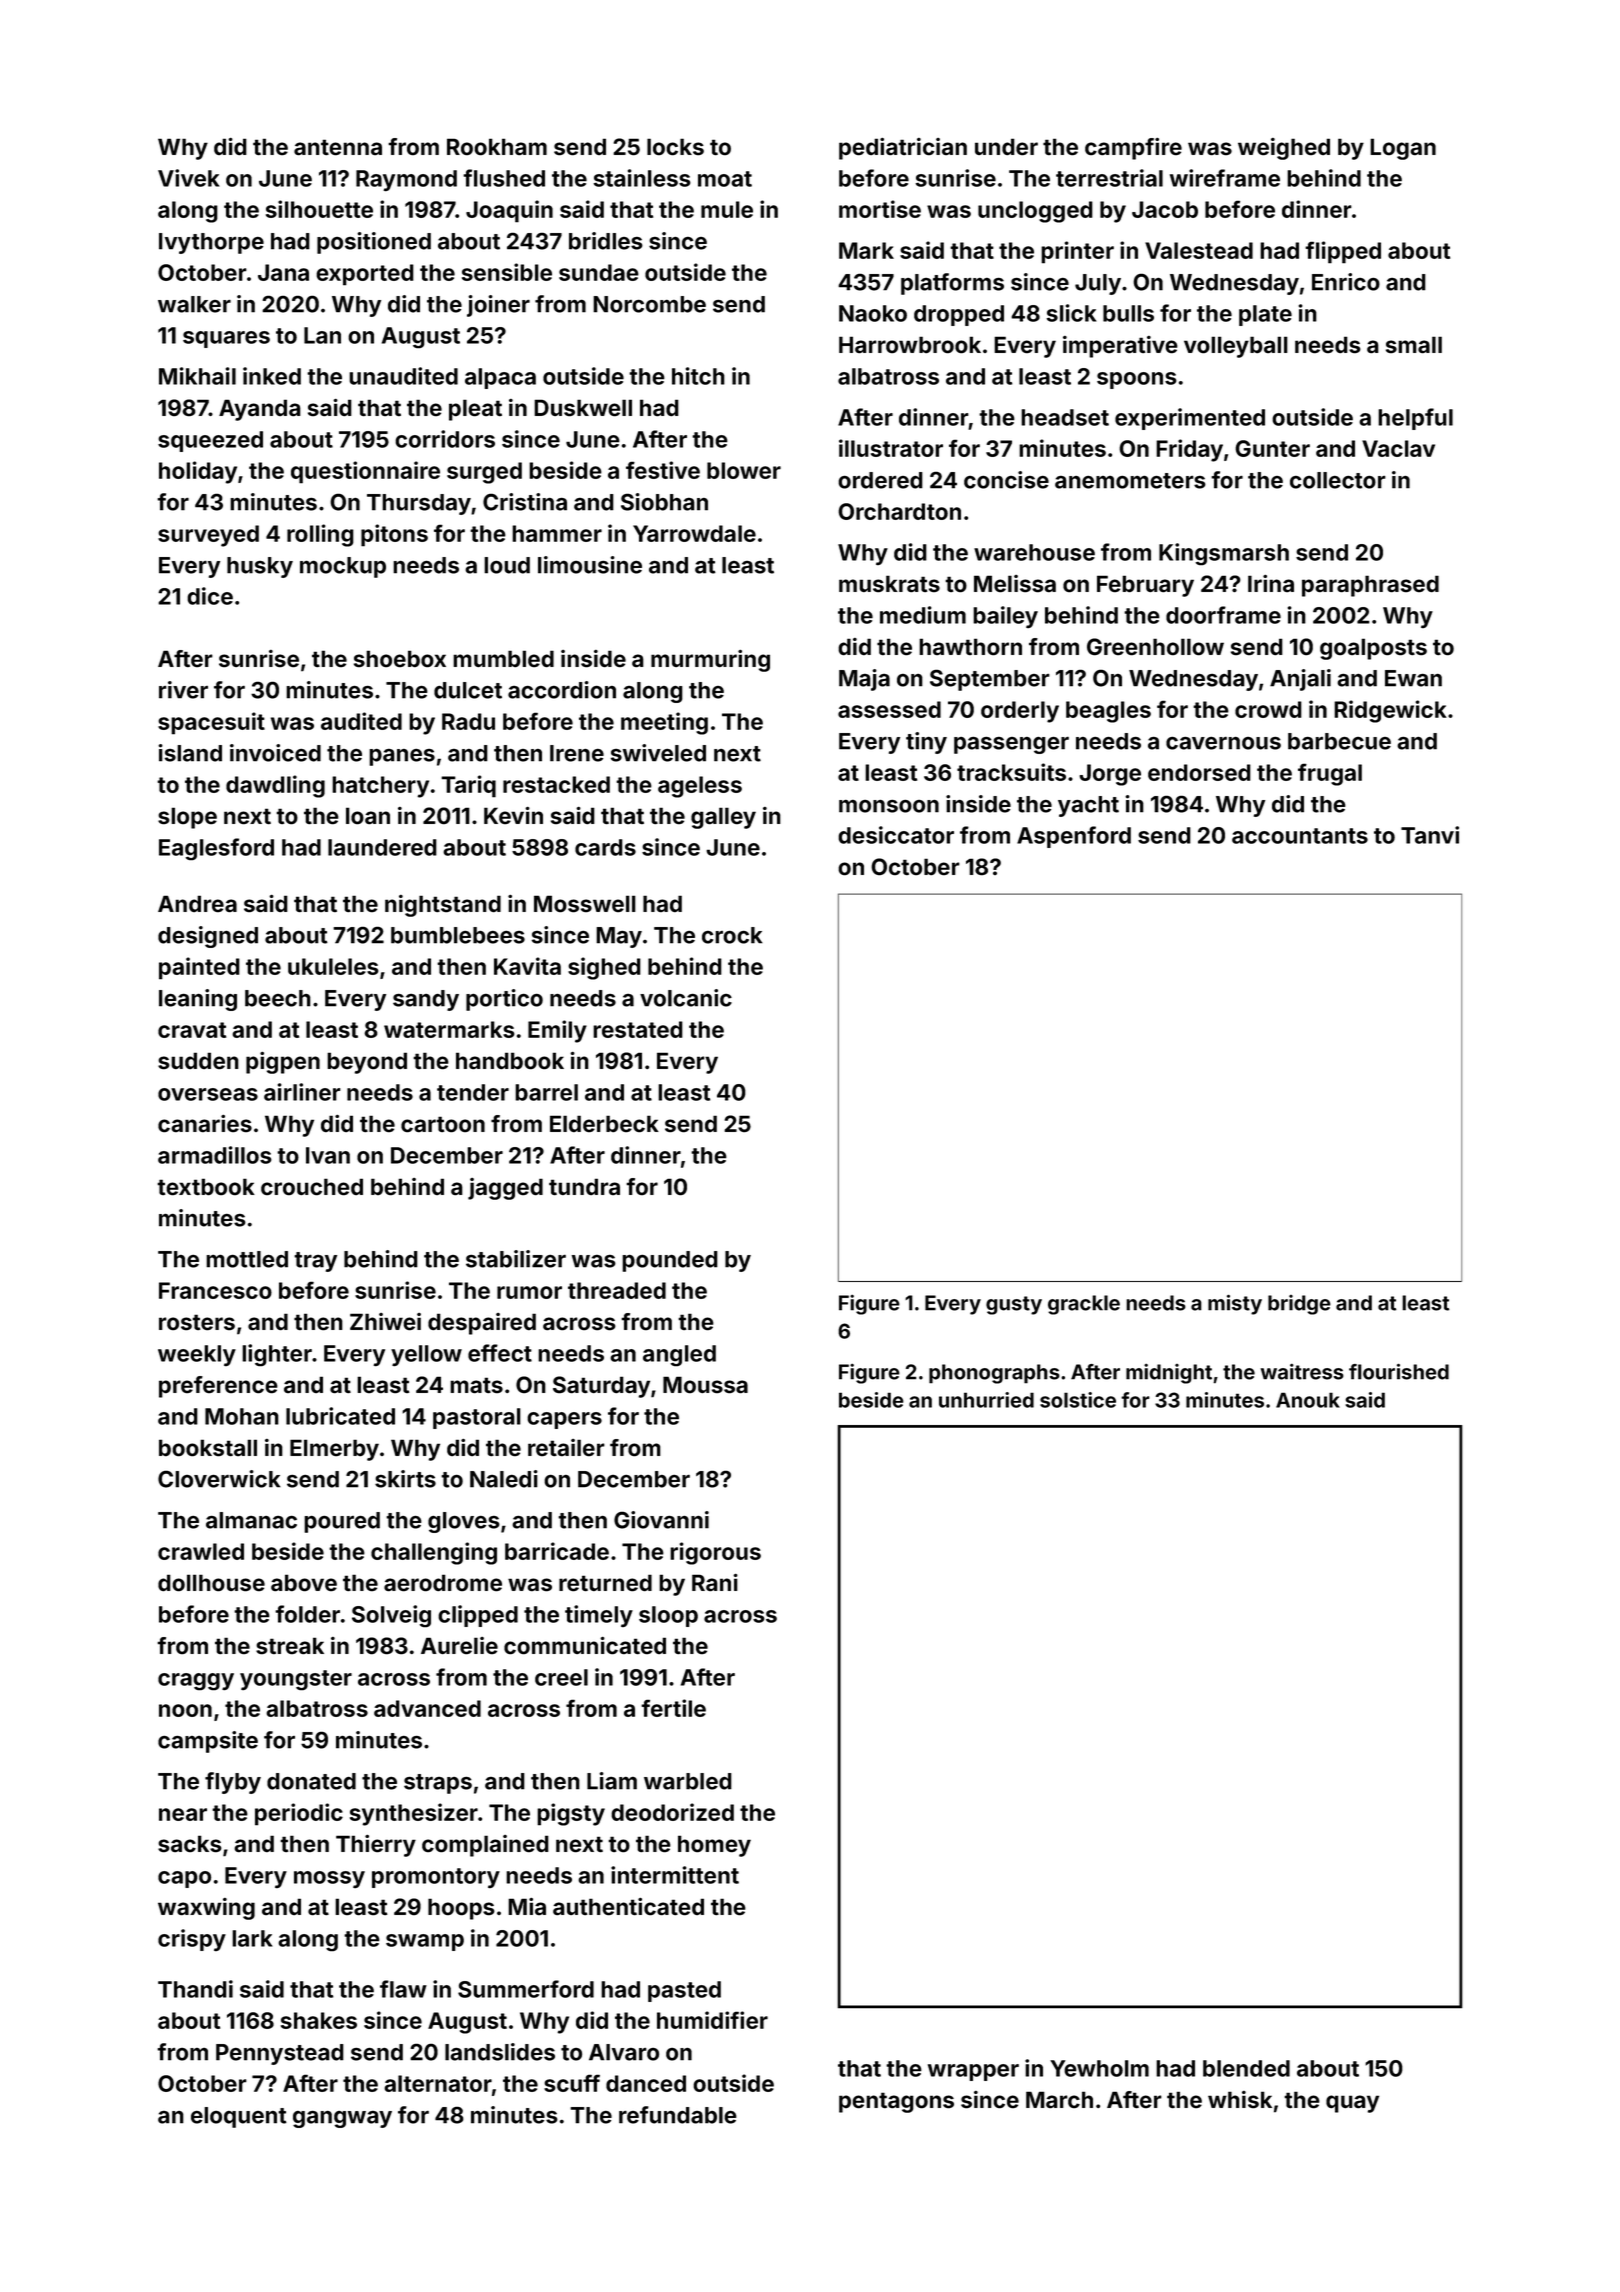  I want to click on canaries, so click(205, 1123).
